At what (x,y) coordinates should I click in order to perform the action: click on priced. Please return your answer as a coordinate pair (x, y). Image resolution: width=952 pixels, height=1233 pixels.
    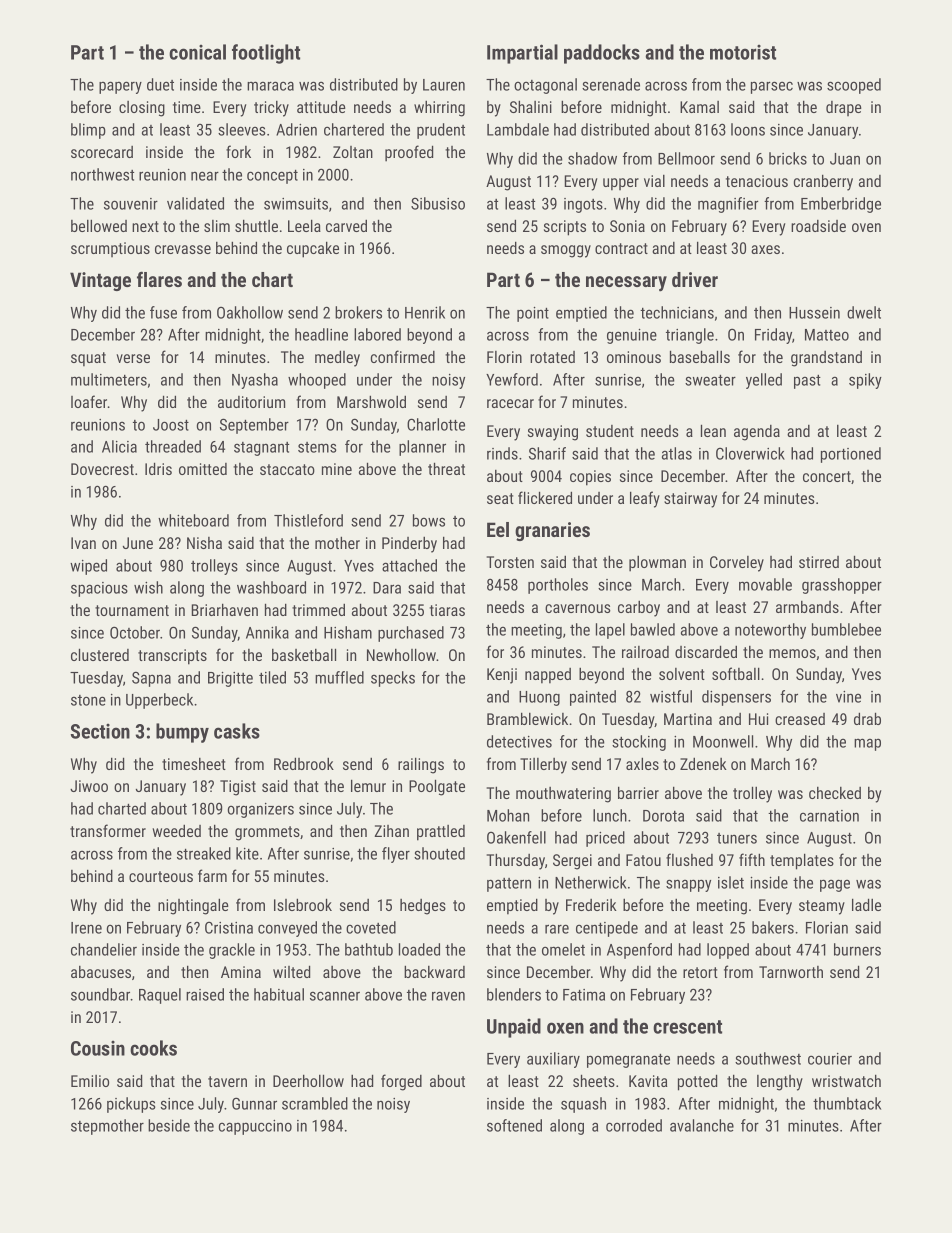
    Looking at the image, I should click on (605, 839).
